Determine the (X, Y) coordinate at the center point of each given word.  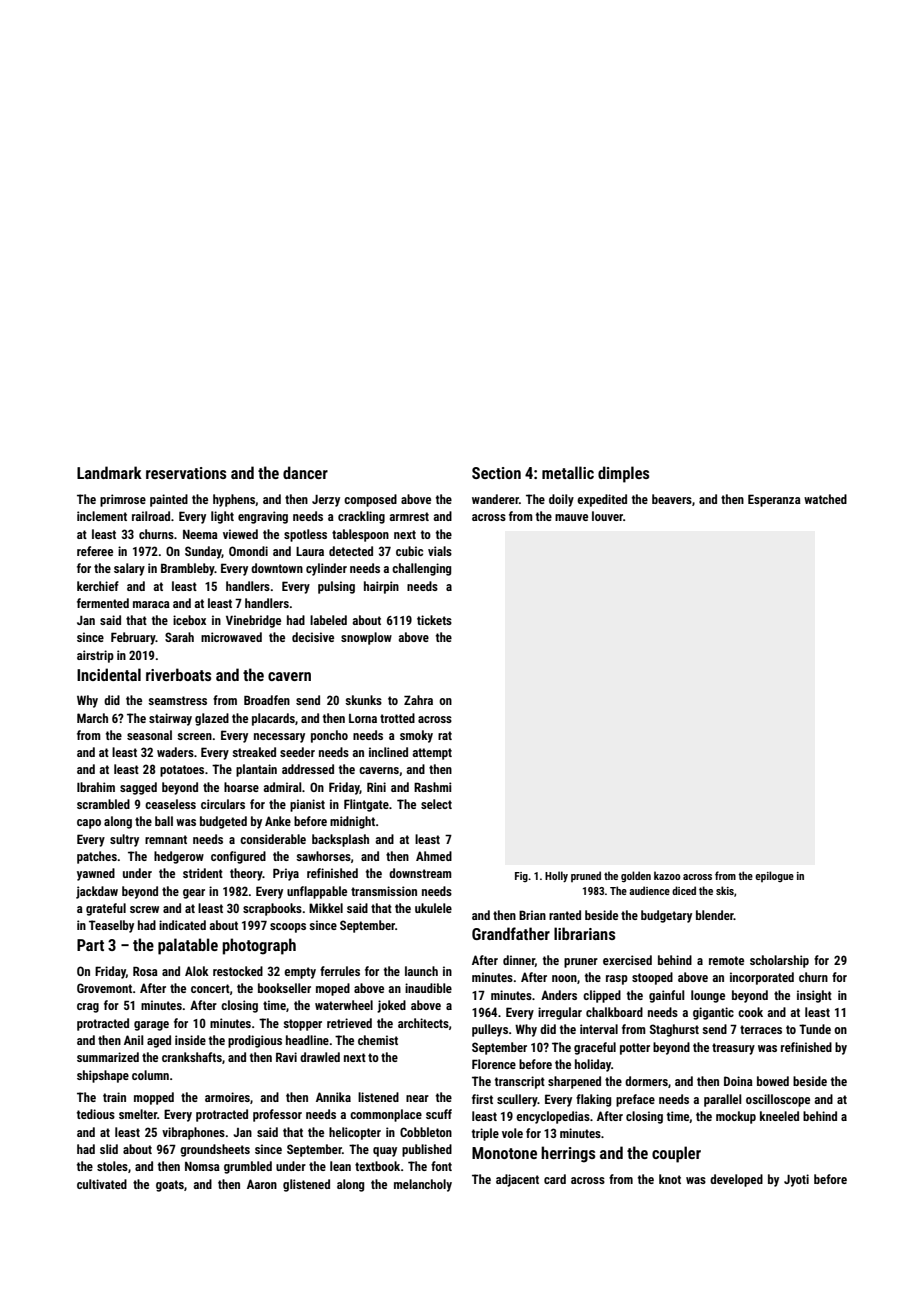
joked (391, 1006)
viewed (240, 534)
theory (246, 874)
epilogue (774, 876)
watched (825, 499)
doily (561, 500)
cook (750, 1012)
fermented (103, 603)
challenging (421, 569)
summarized (108, 1057)
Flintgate (366, 805)
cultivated (102, 1184)
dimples (624, 474)
